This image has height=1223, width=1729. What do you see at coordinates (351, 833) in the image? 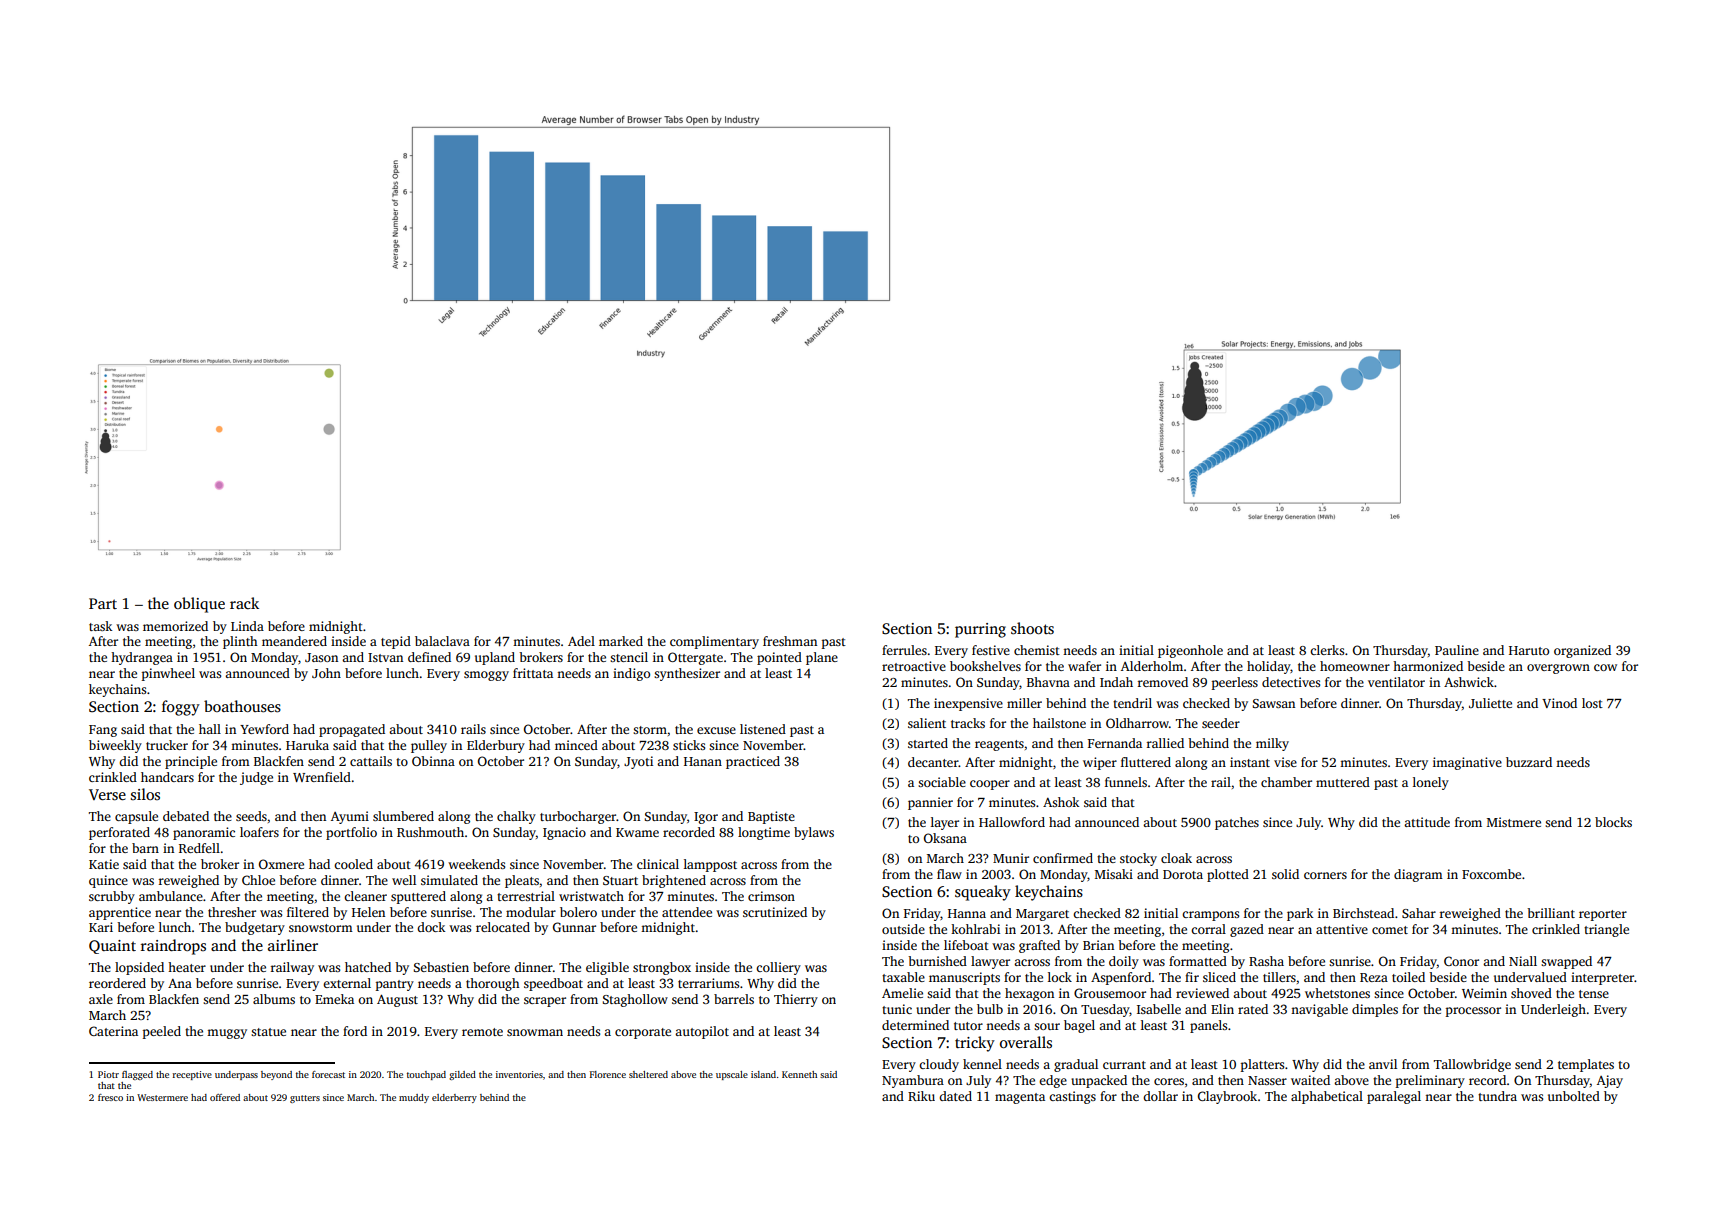
I see `portfolio` at bounding box center [351, 833].
